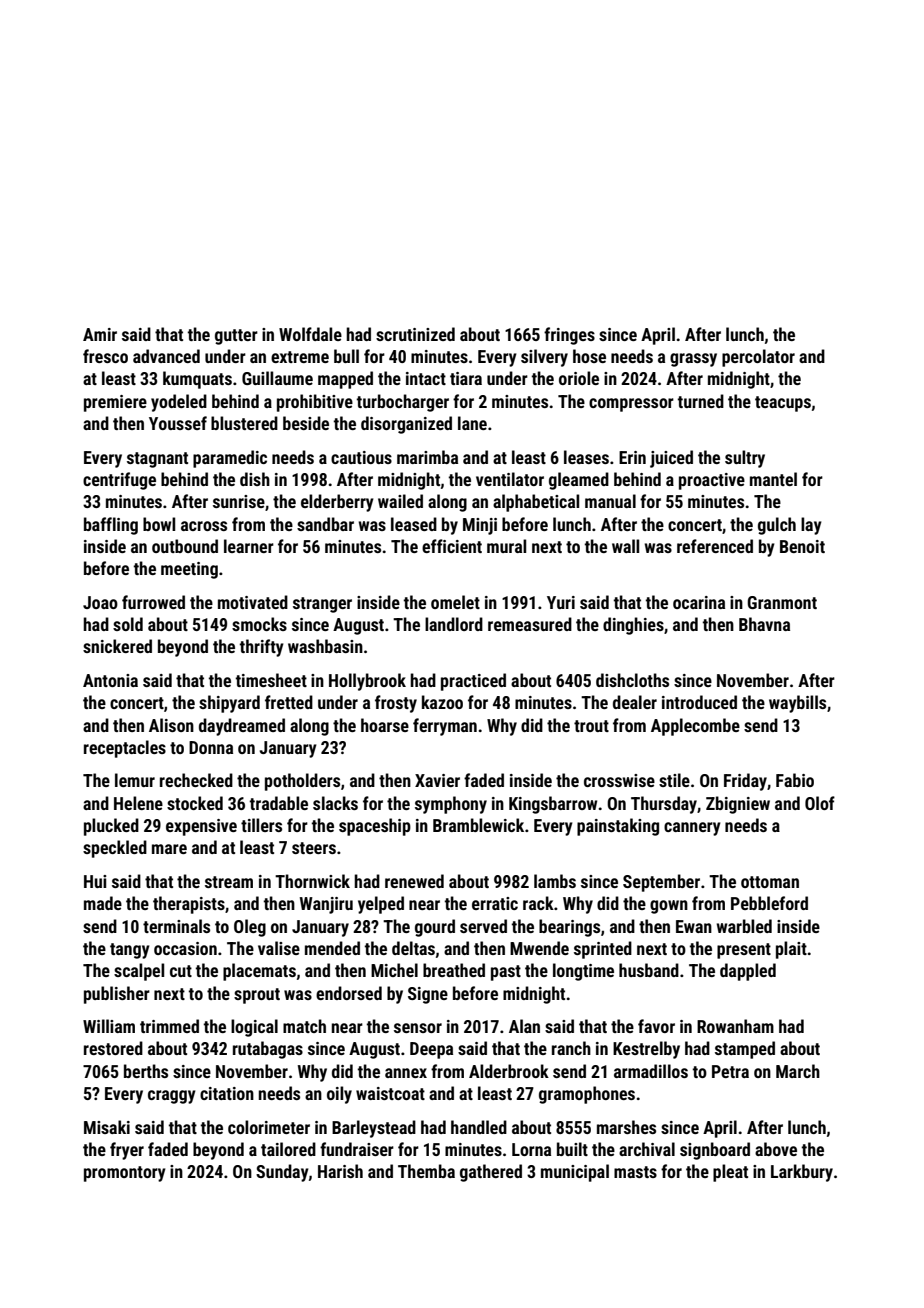 The image size is (924, 1308). Describe the element at coordinates (166, 356) in the screenshot. I see `advanced` at that location.
